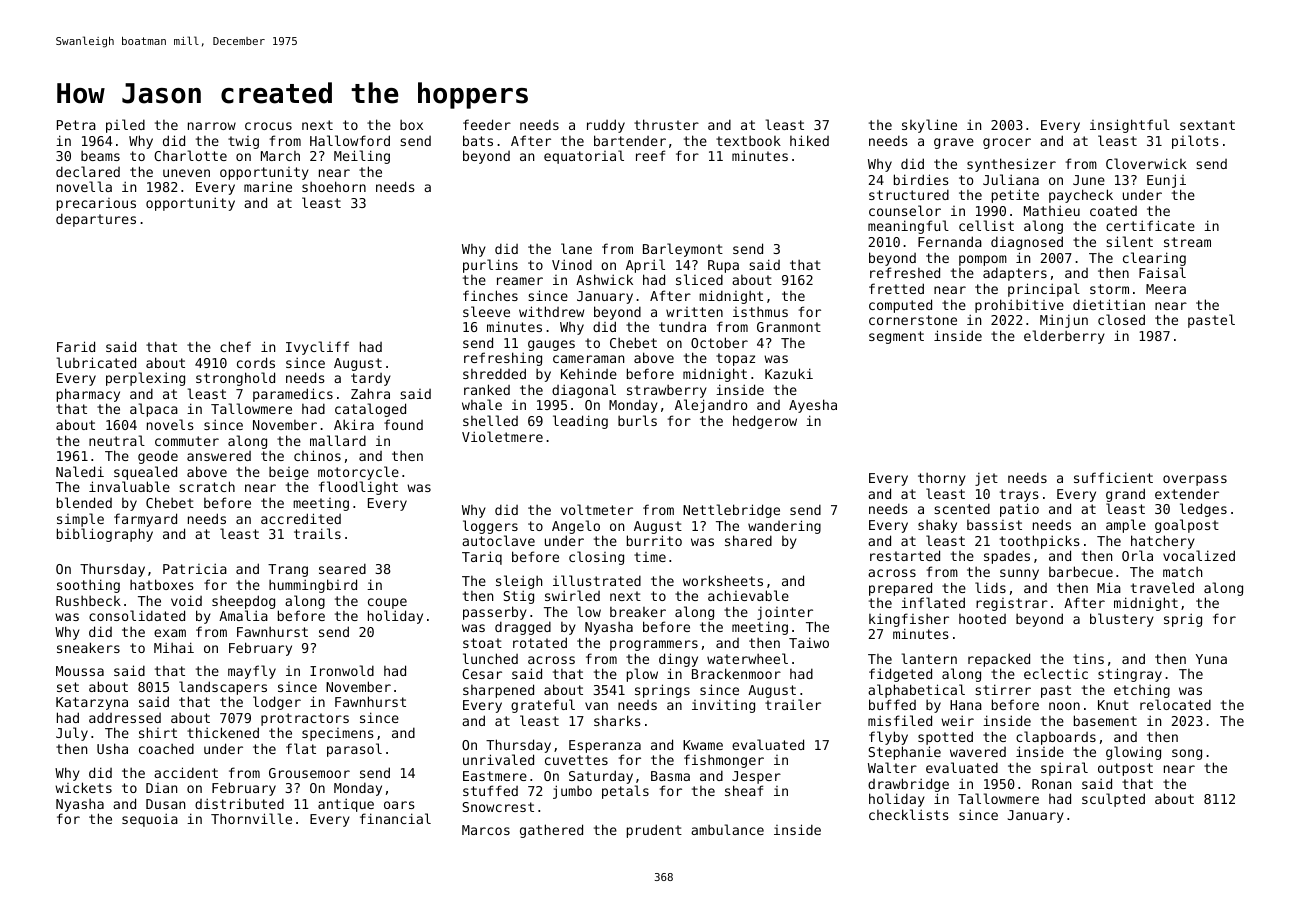  I want to click on crocus, so click(268, 126).
